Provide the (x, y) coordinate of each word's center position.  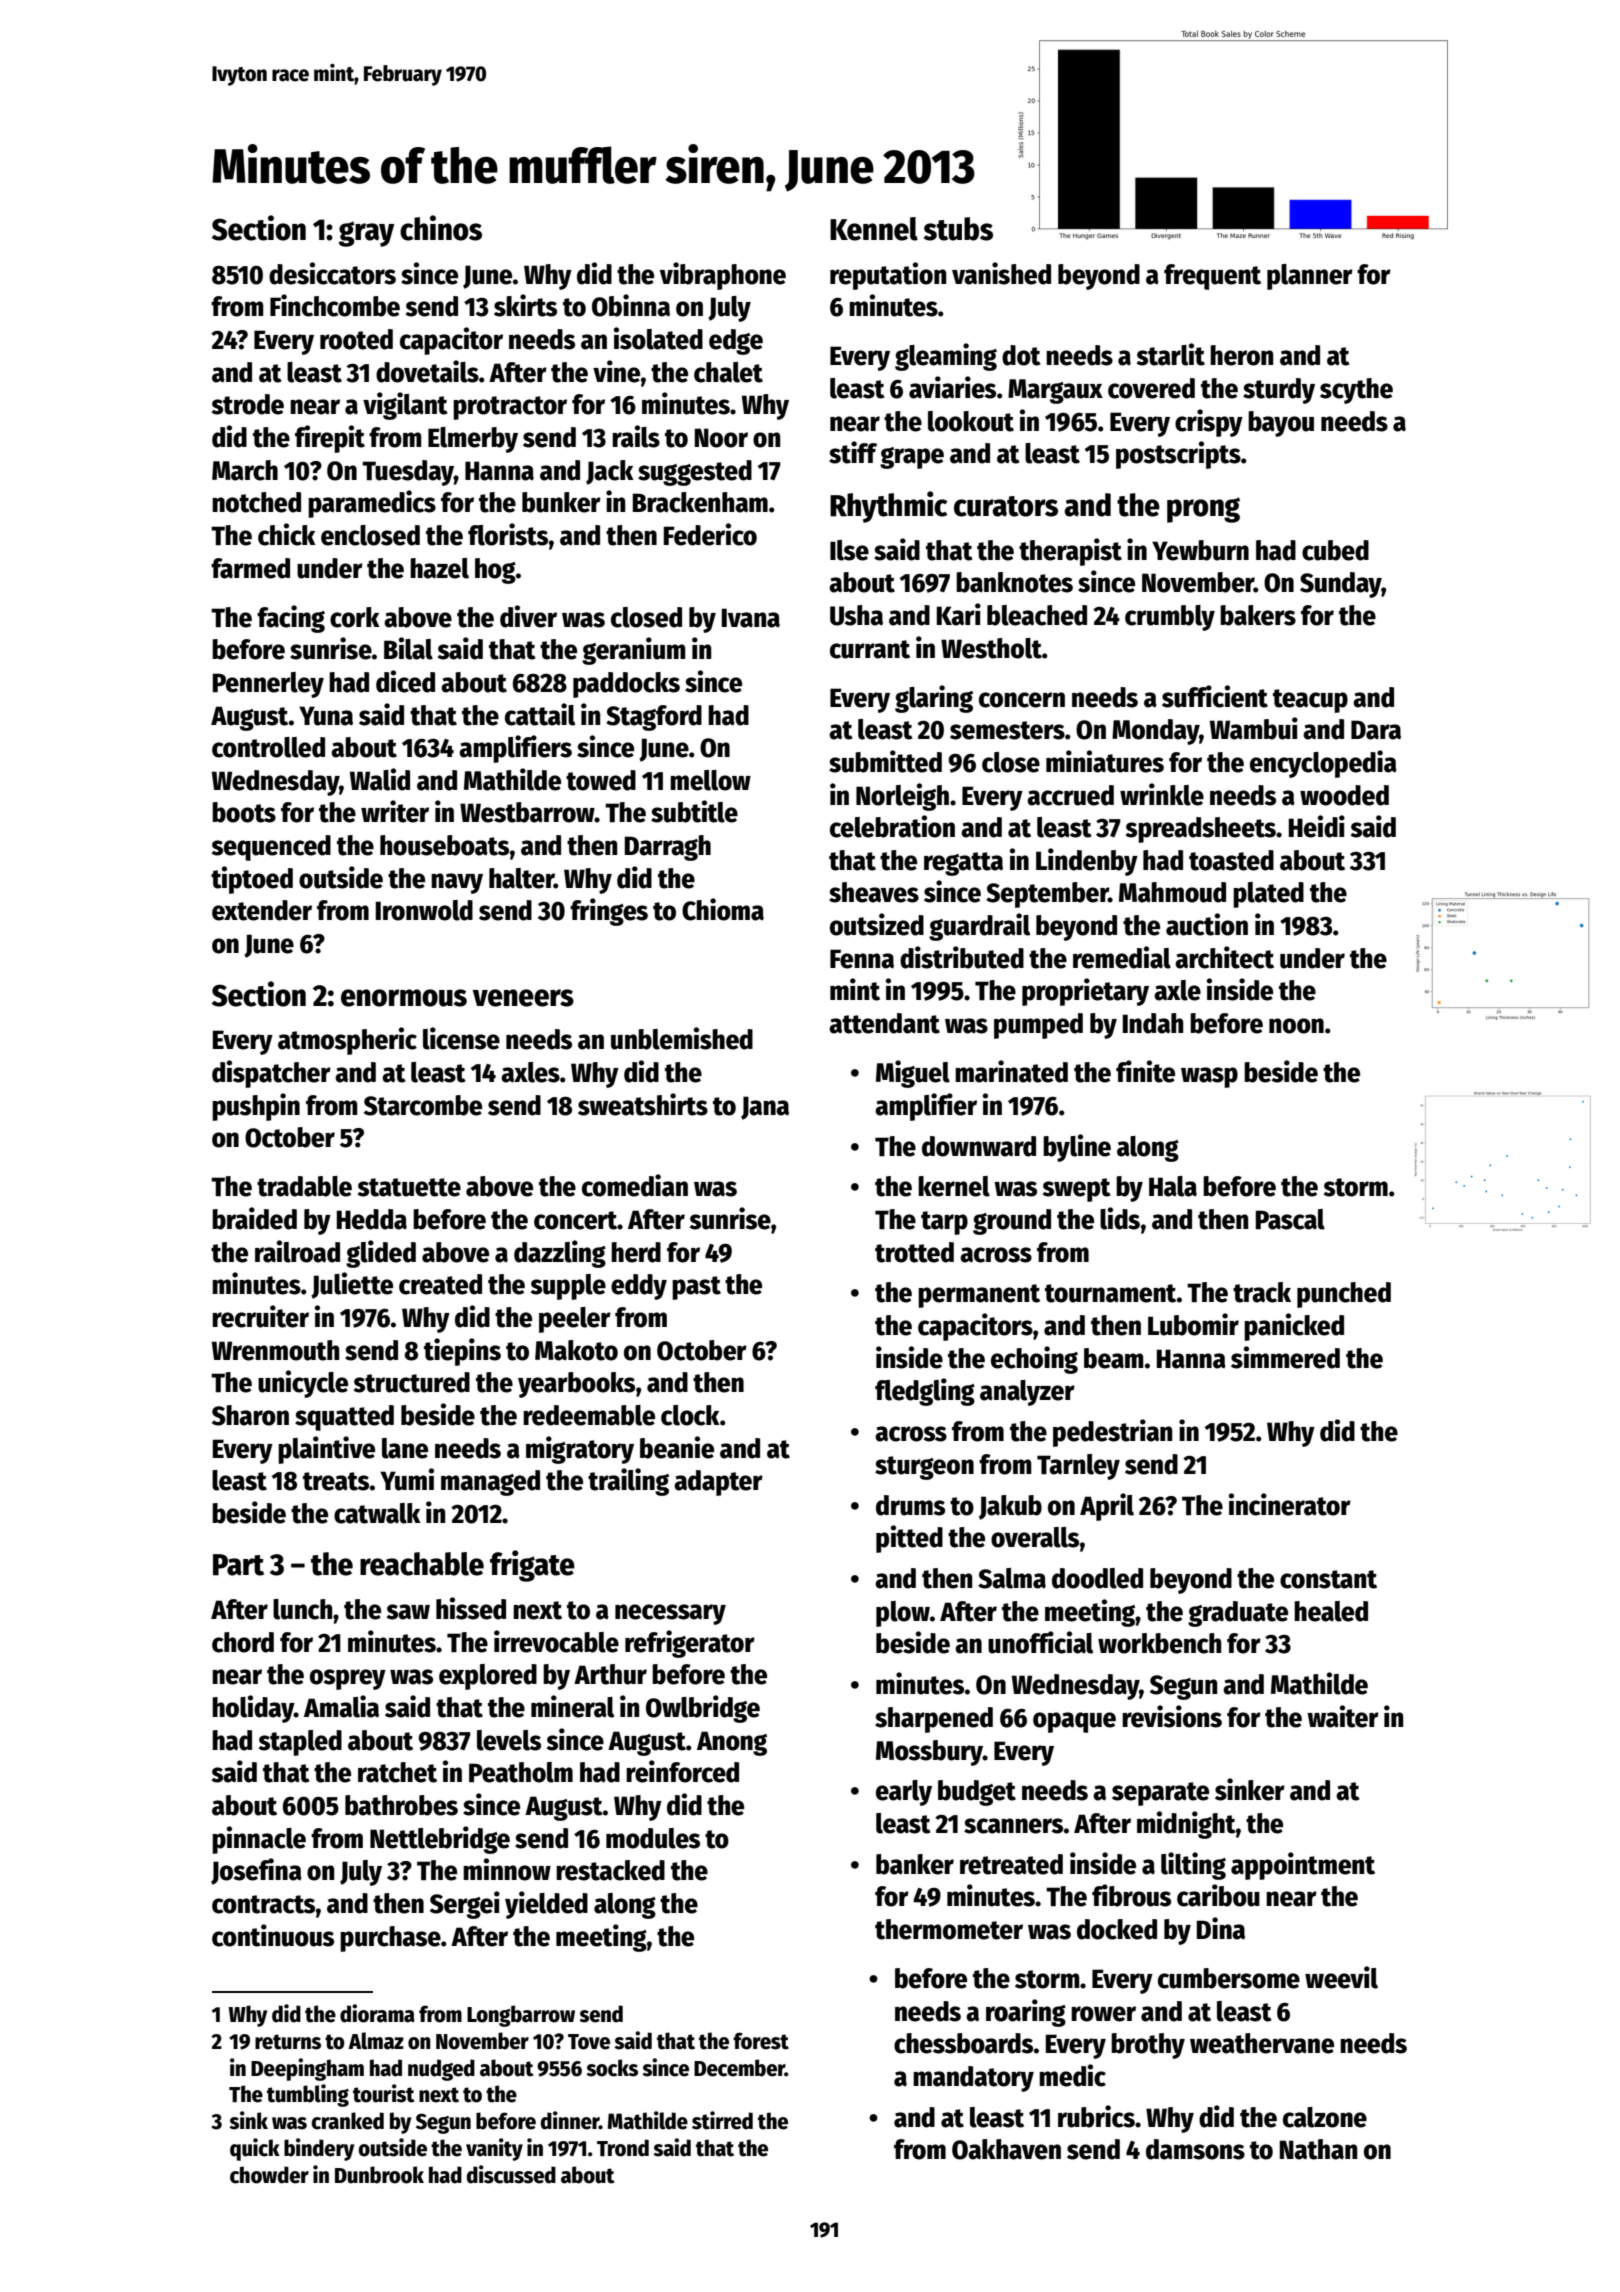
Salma (1012, 1578)
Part (238, 1565)
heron (1241, 355)
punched (1344, 1295)
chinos (441, 228)
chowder (269, 2175)
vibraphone (723, 276)
